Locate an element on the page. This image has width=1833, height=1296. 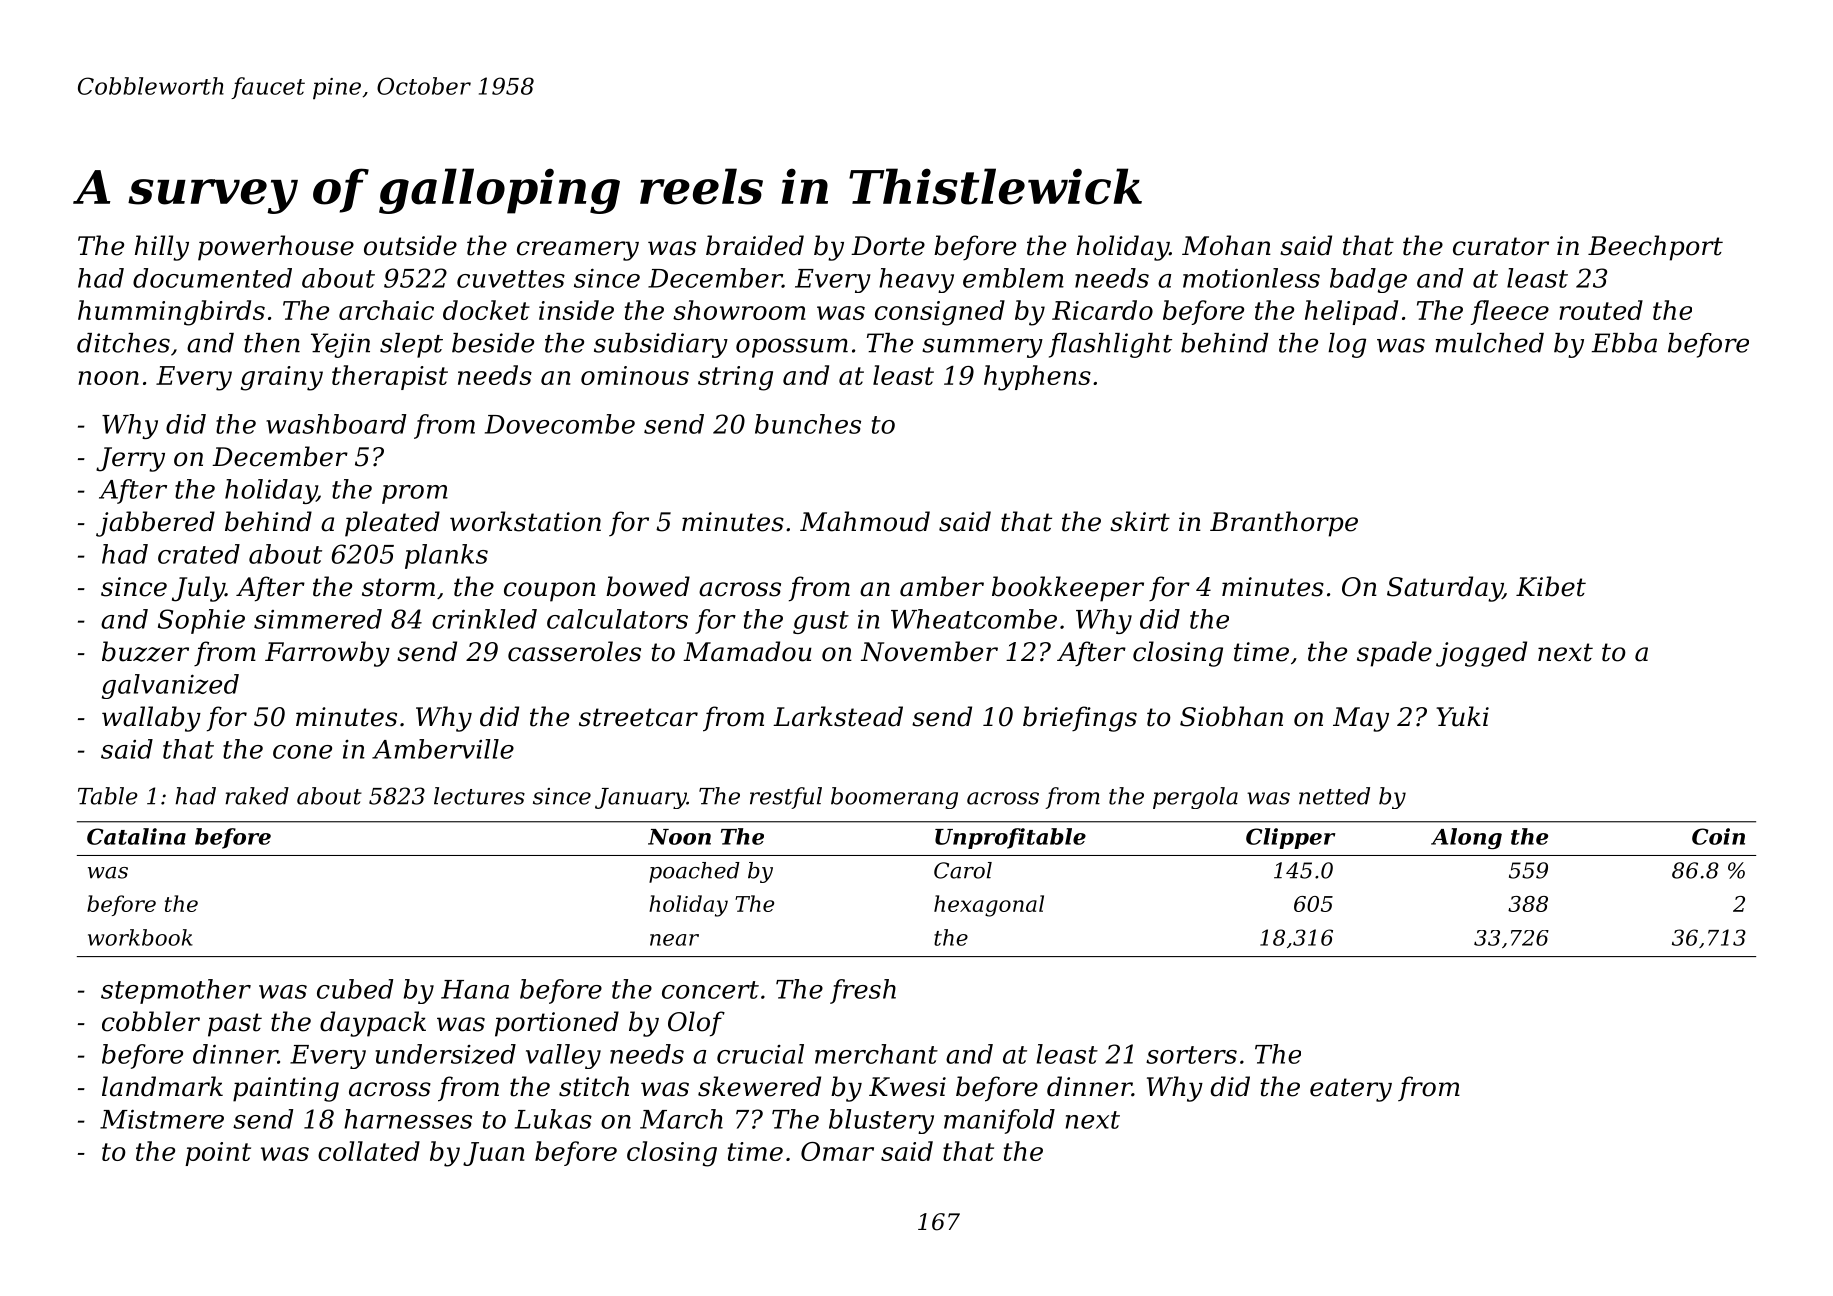
braided is located at coordinates (755, 245).
